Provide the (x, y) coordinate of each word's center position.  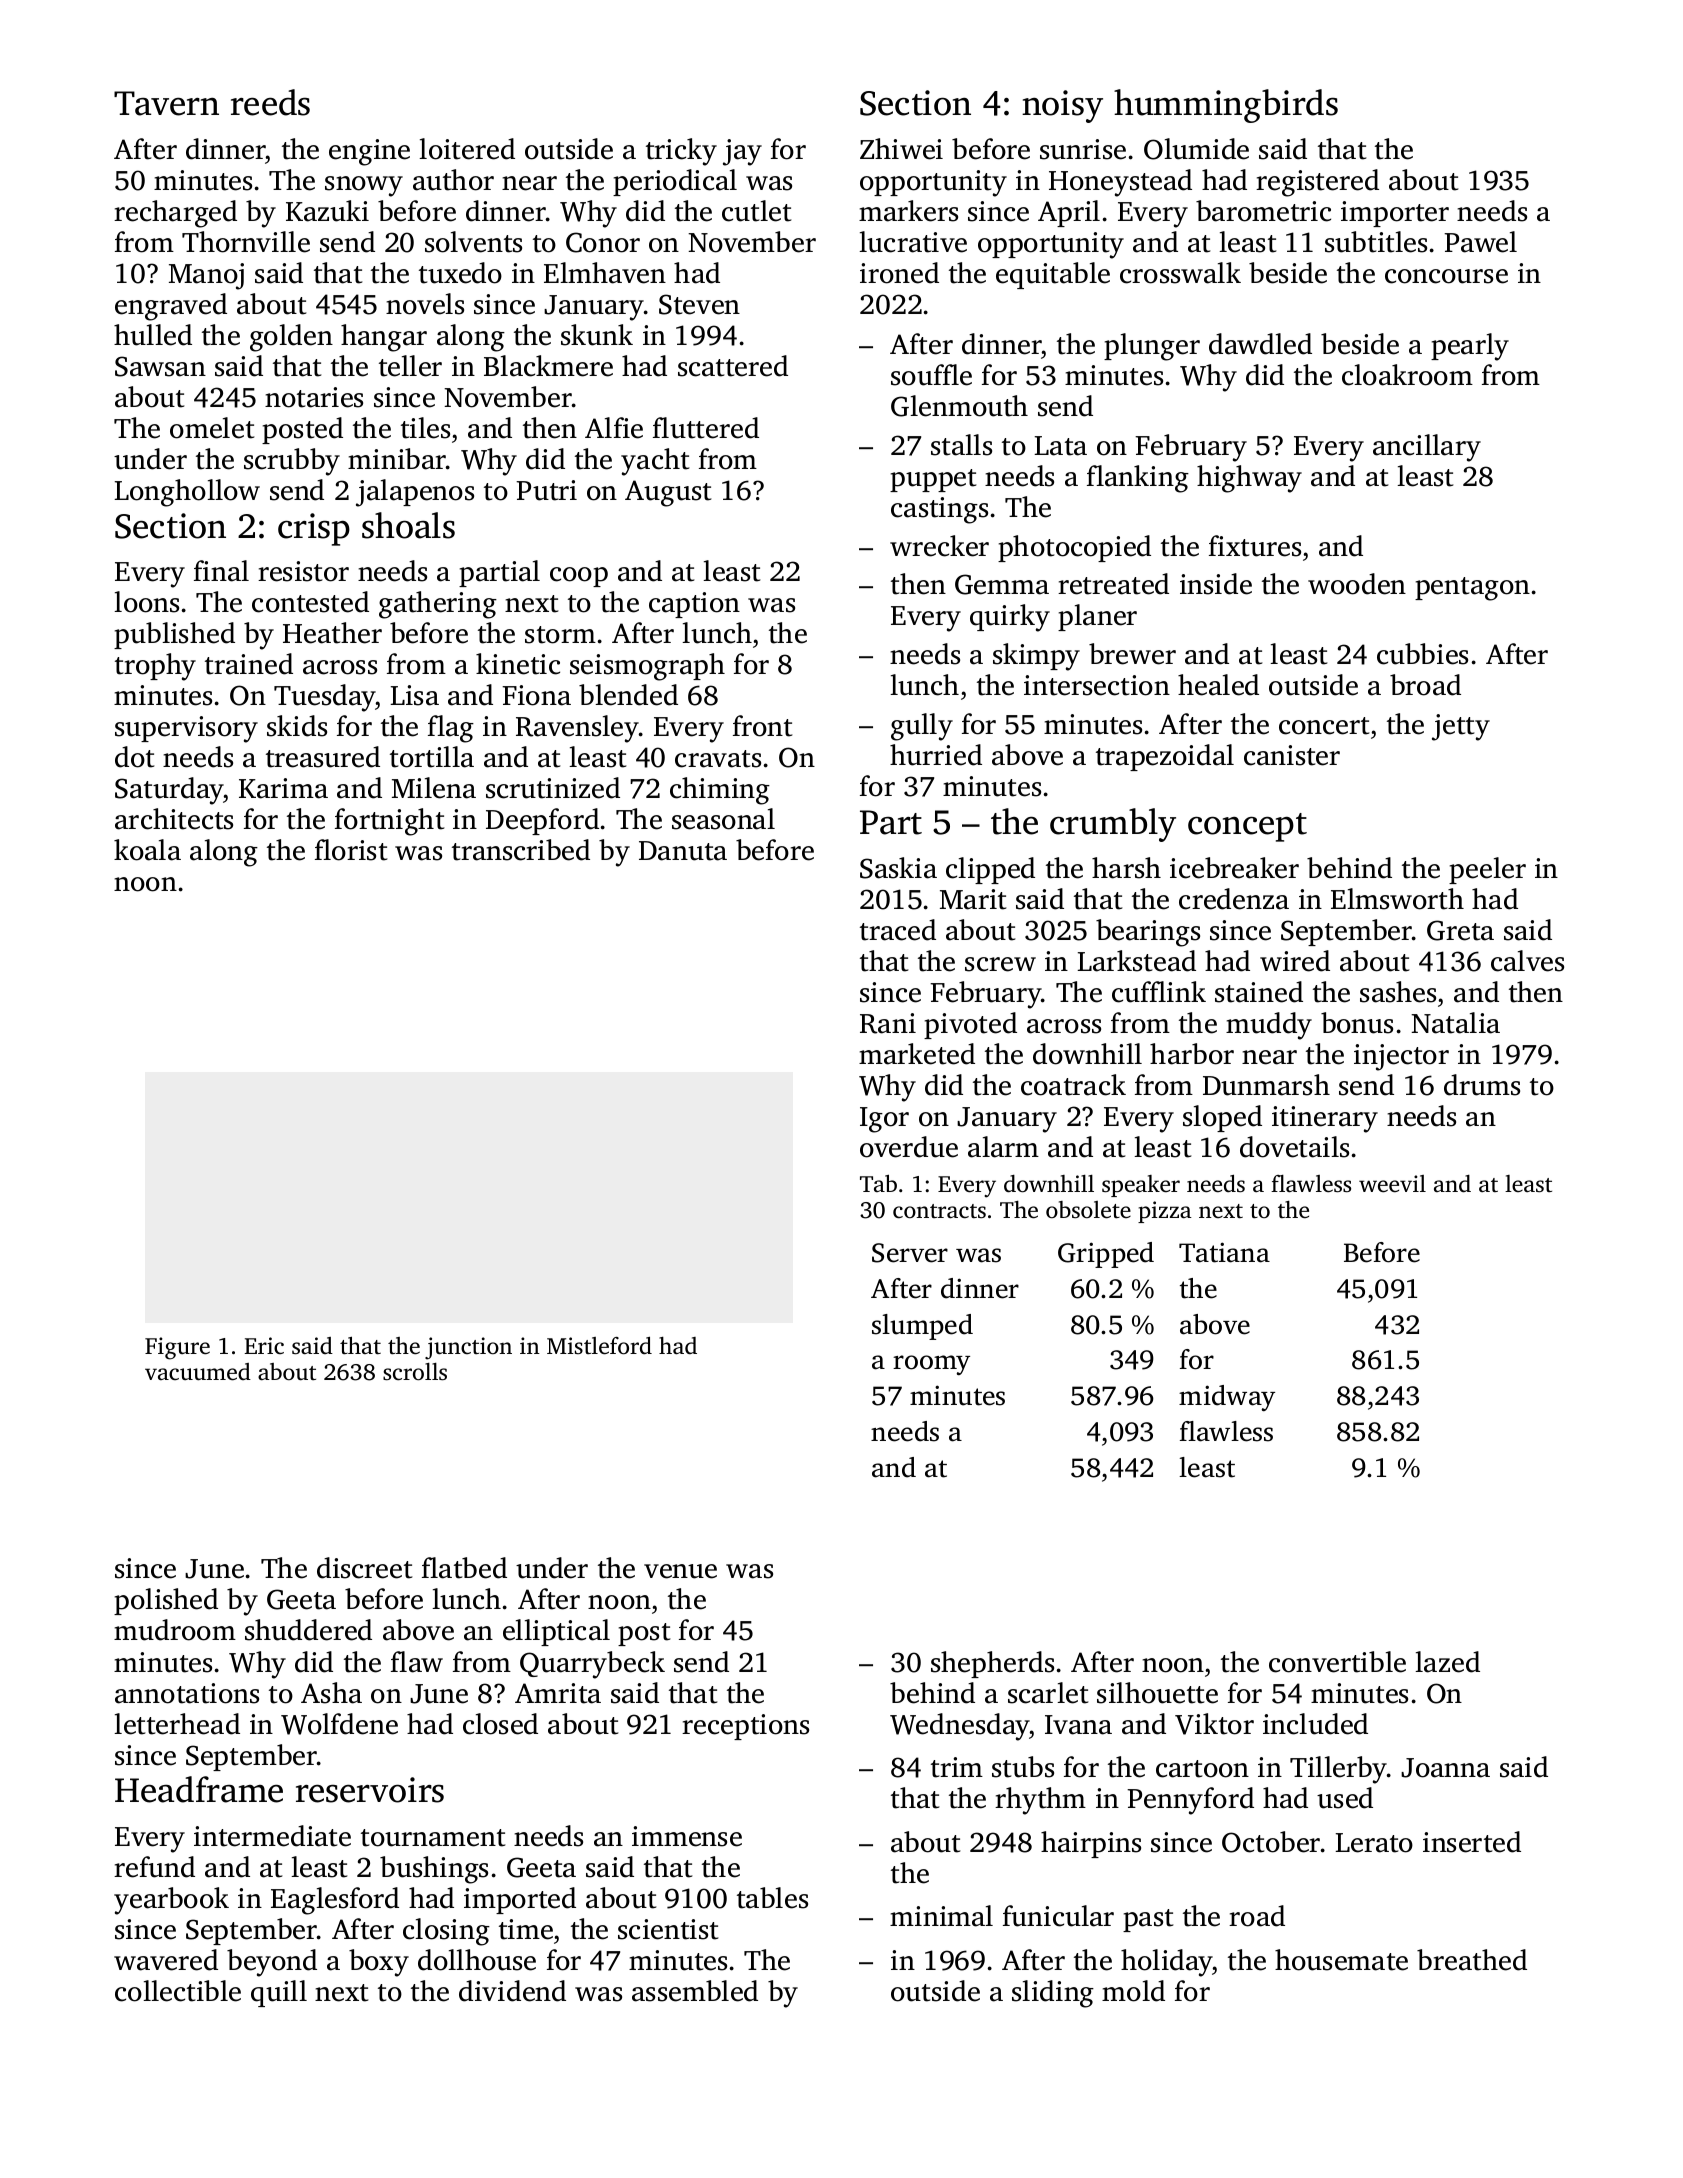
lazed (1447, 1662)
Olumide (1196, 149)
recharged (175, 214)
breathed (1472, 1960)
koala (147, 850)
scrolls (415, 1372)
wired (1295, 961)
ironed (899, 273)
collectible (178, 1991)
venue (680, 1571)
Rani (888, 1023)
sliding (1053, 1994)
